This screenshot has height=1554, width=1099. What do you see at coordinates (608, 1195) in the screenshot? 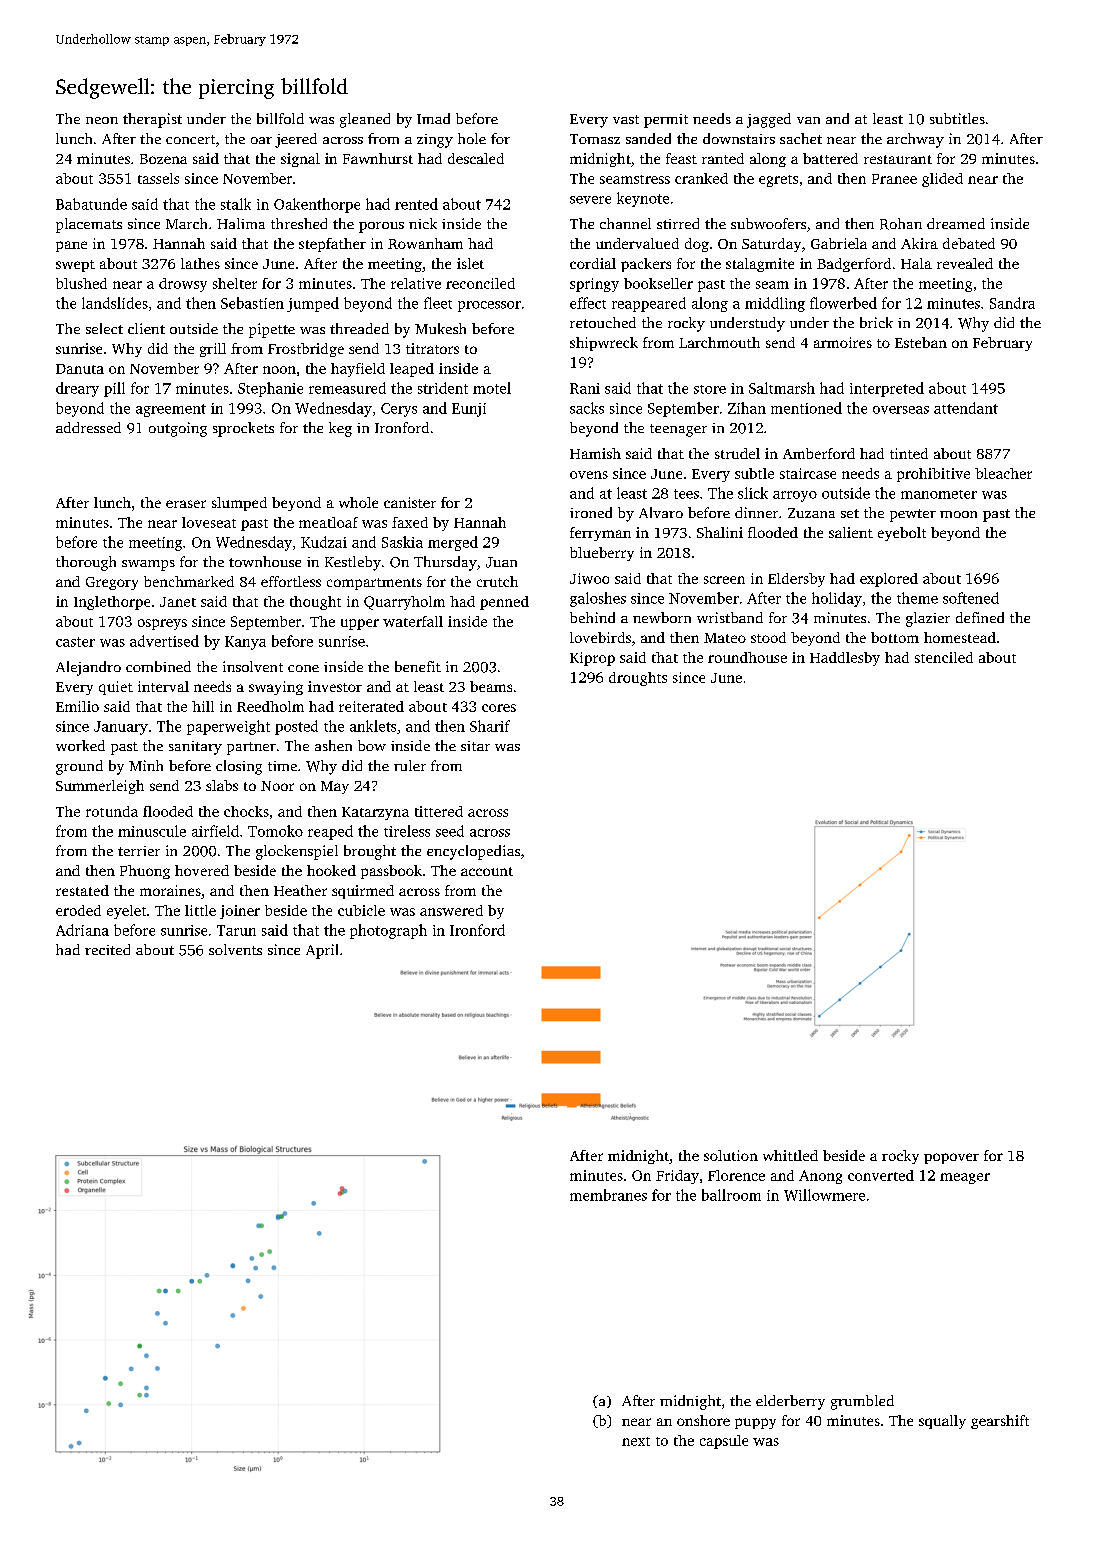
I see `membranes` at bounding box center [608, 1195].
